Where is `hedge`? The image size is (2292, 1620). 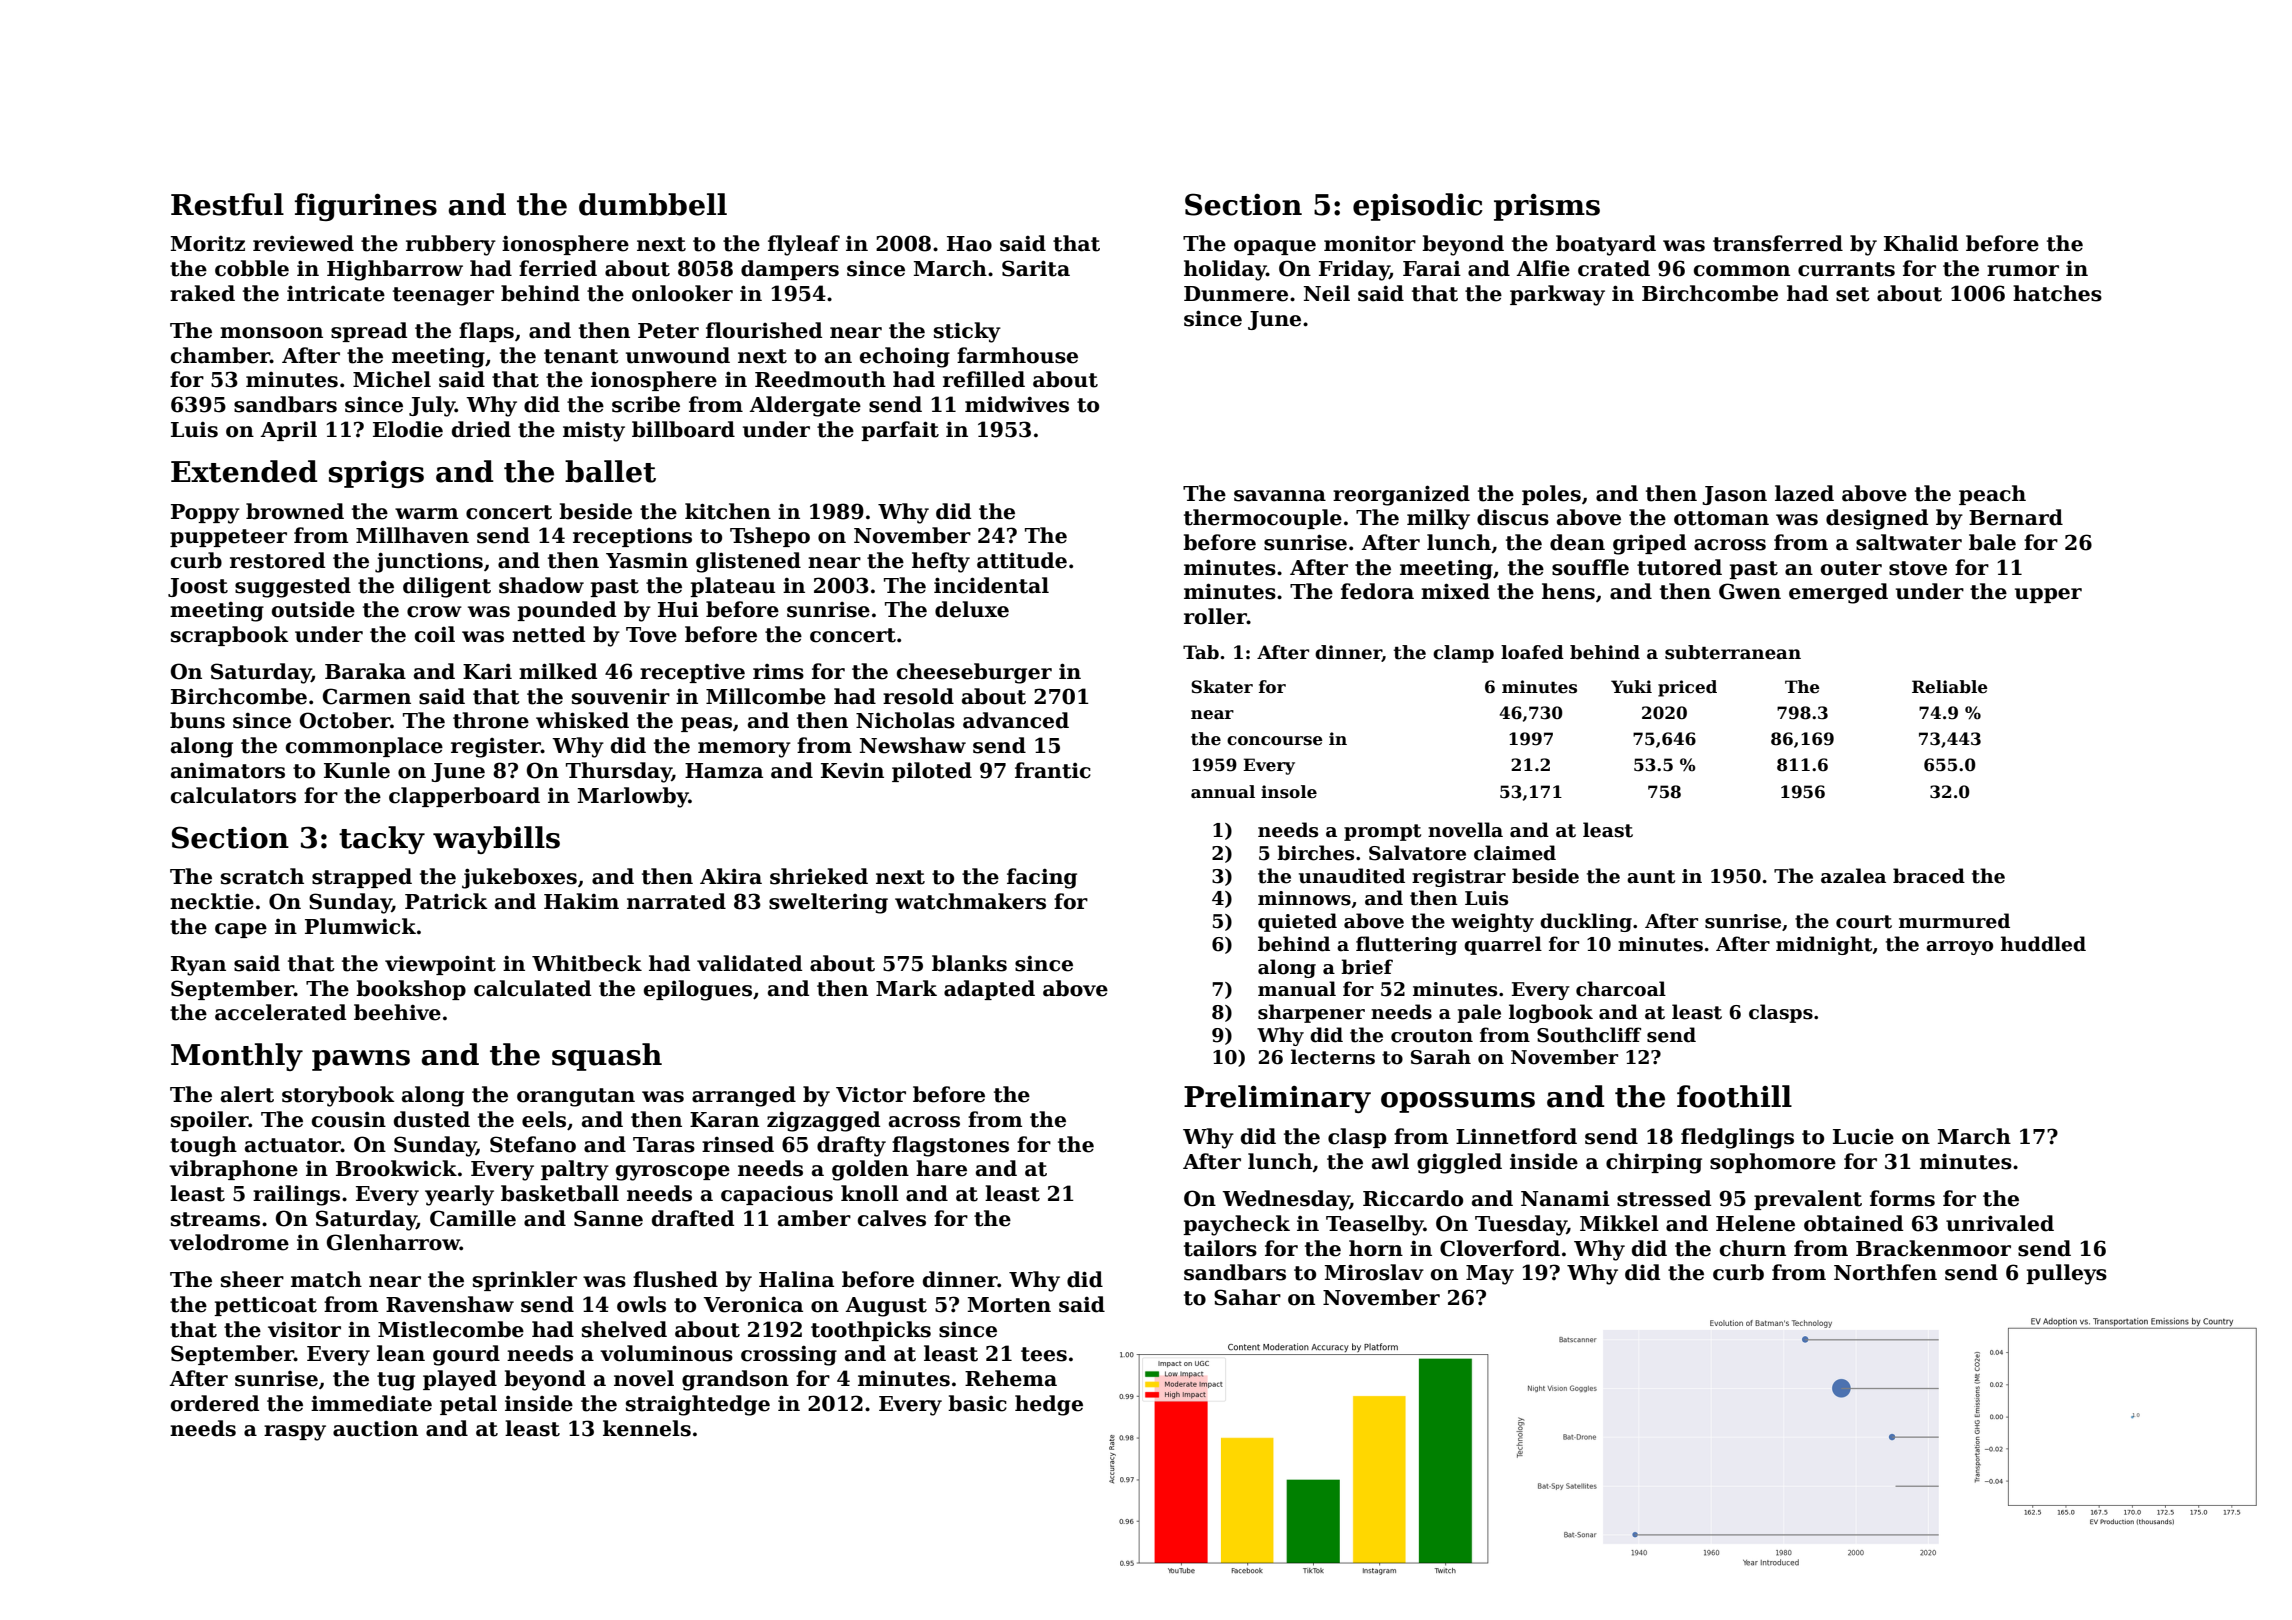
hedge is located at coordinates (1049, 1405).
